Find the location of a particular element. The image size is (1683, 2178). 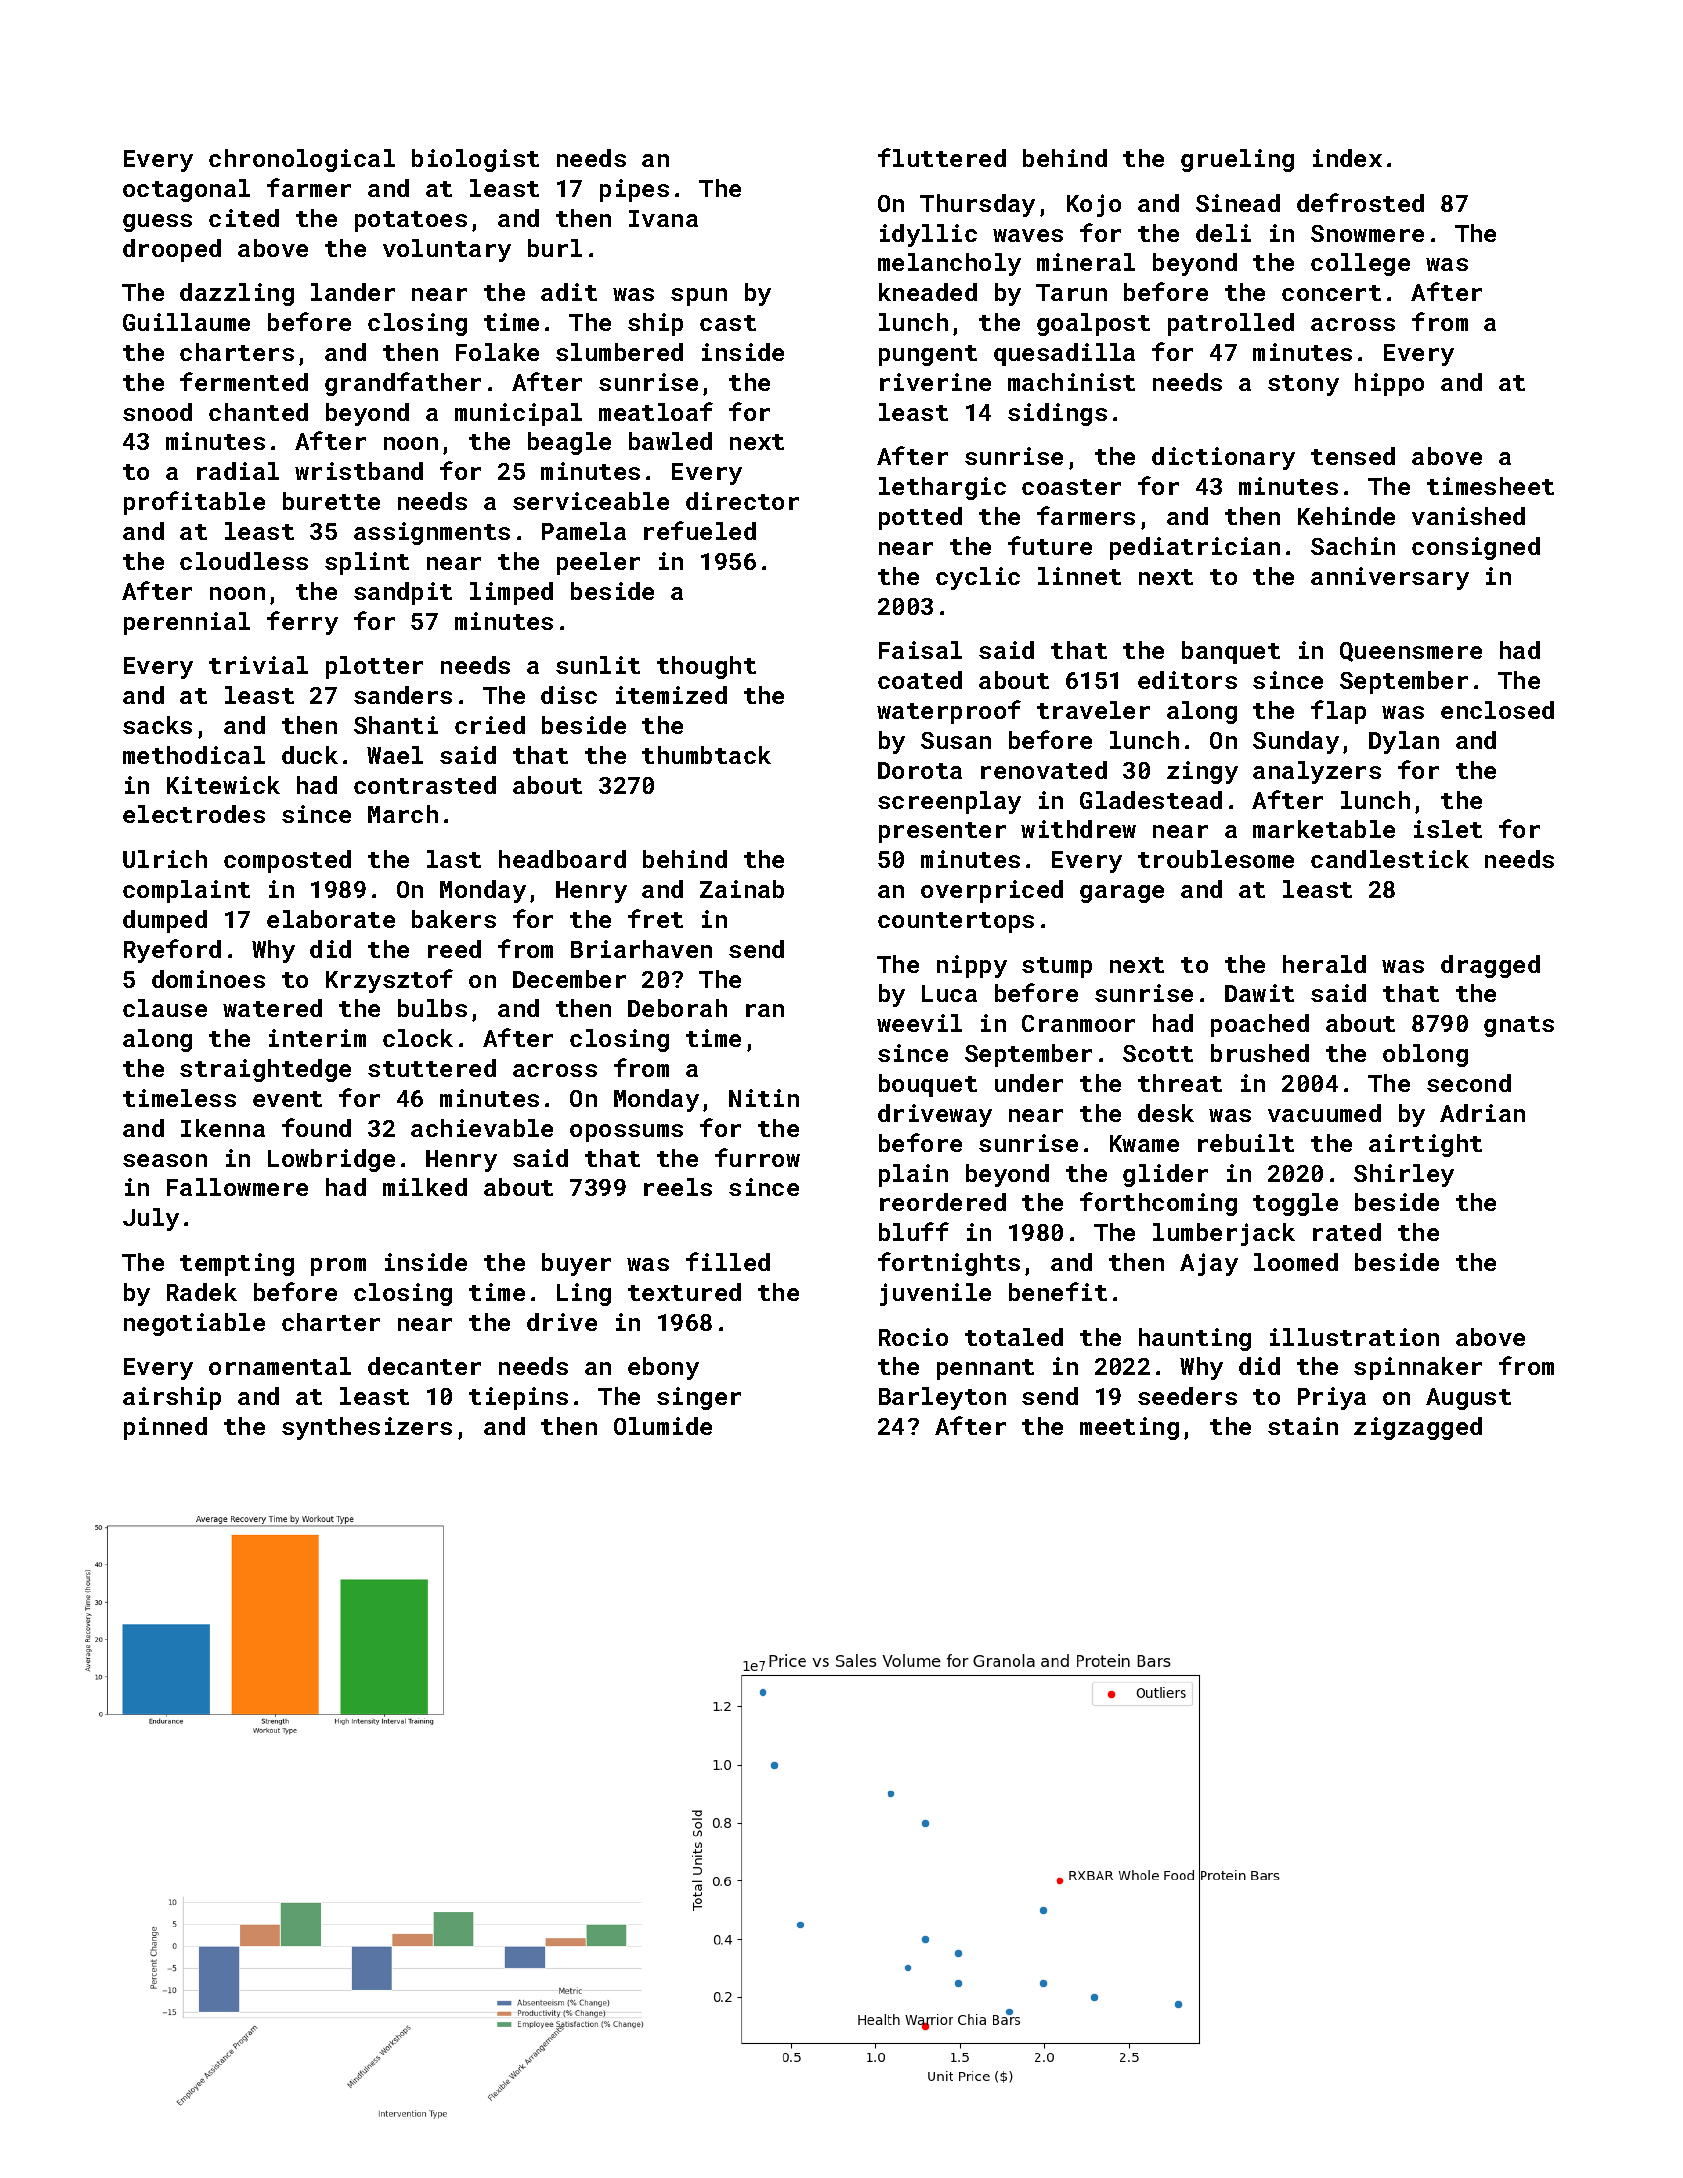

fluttered is located at coordinates (942, 157).
